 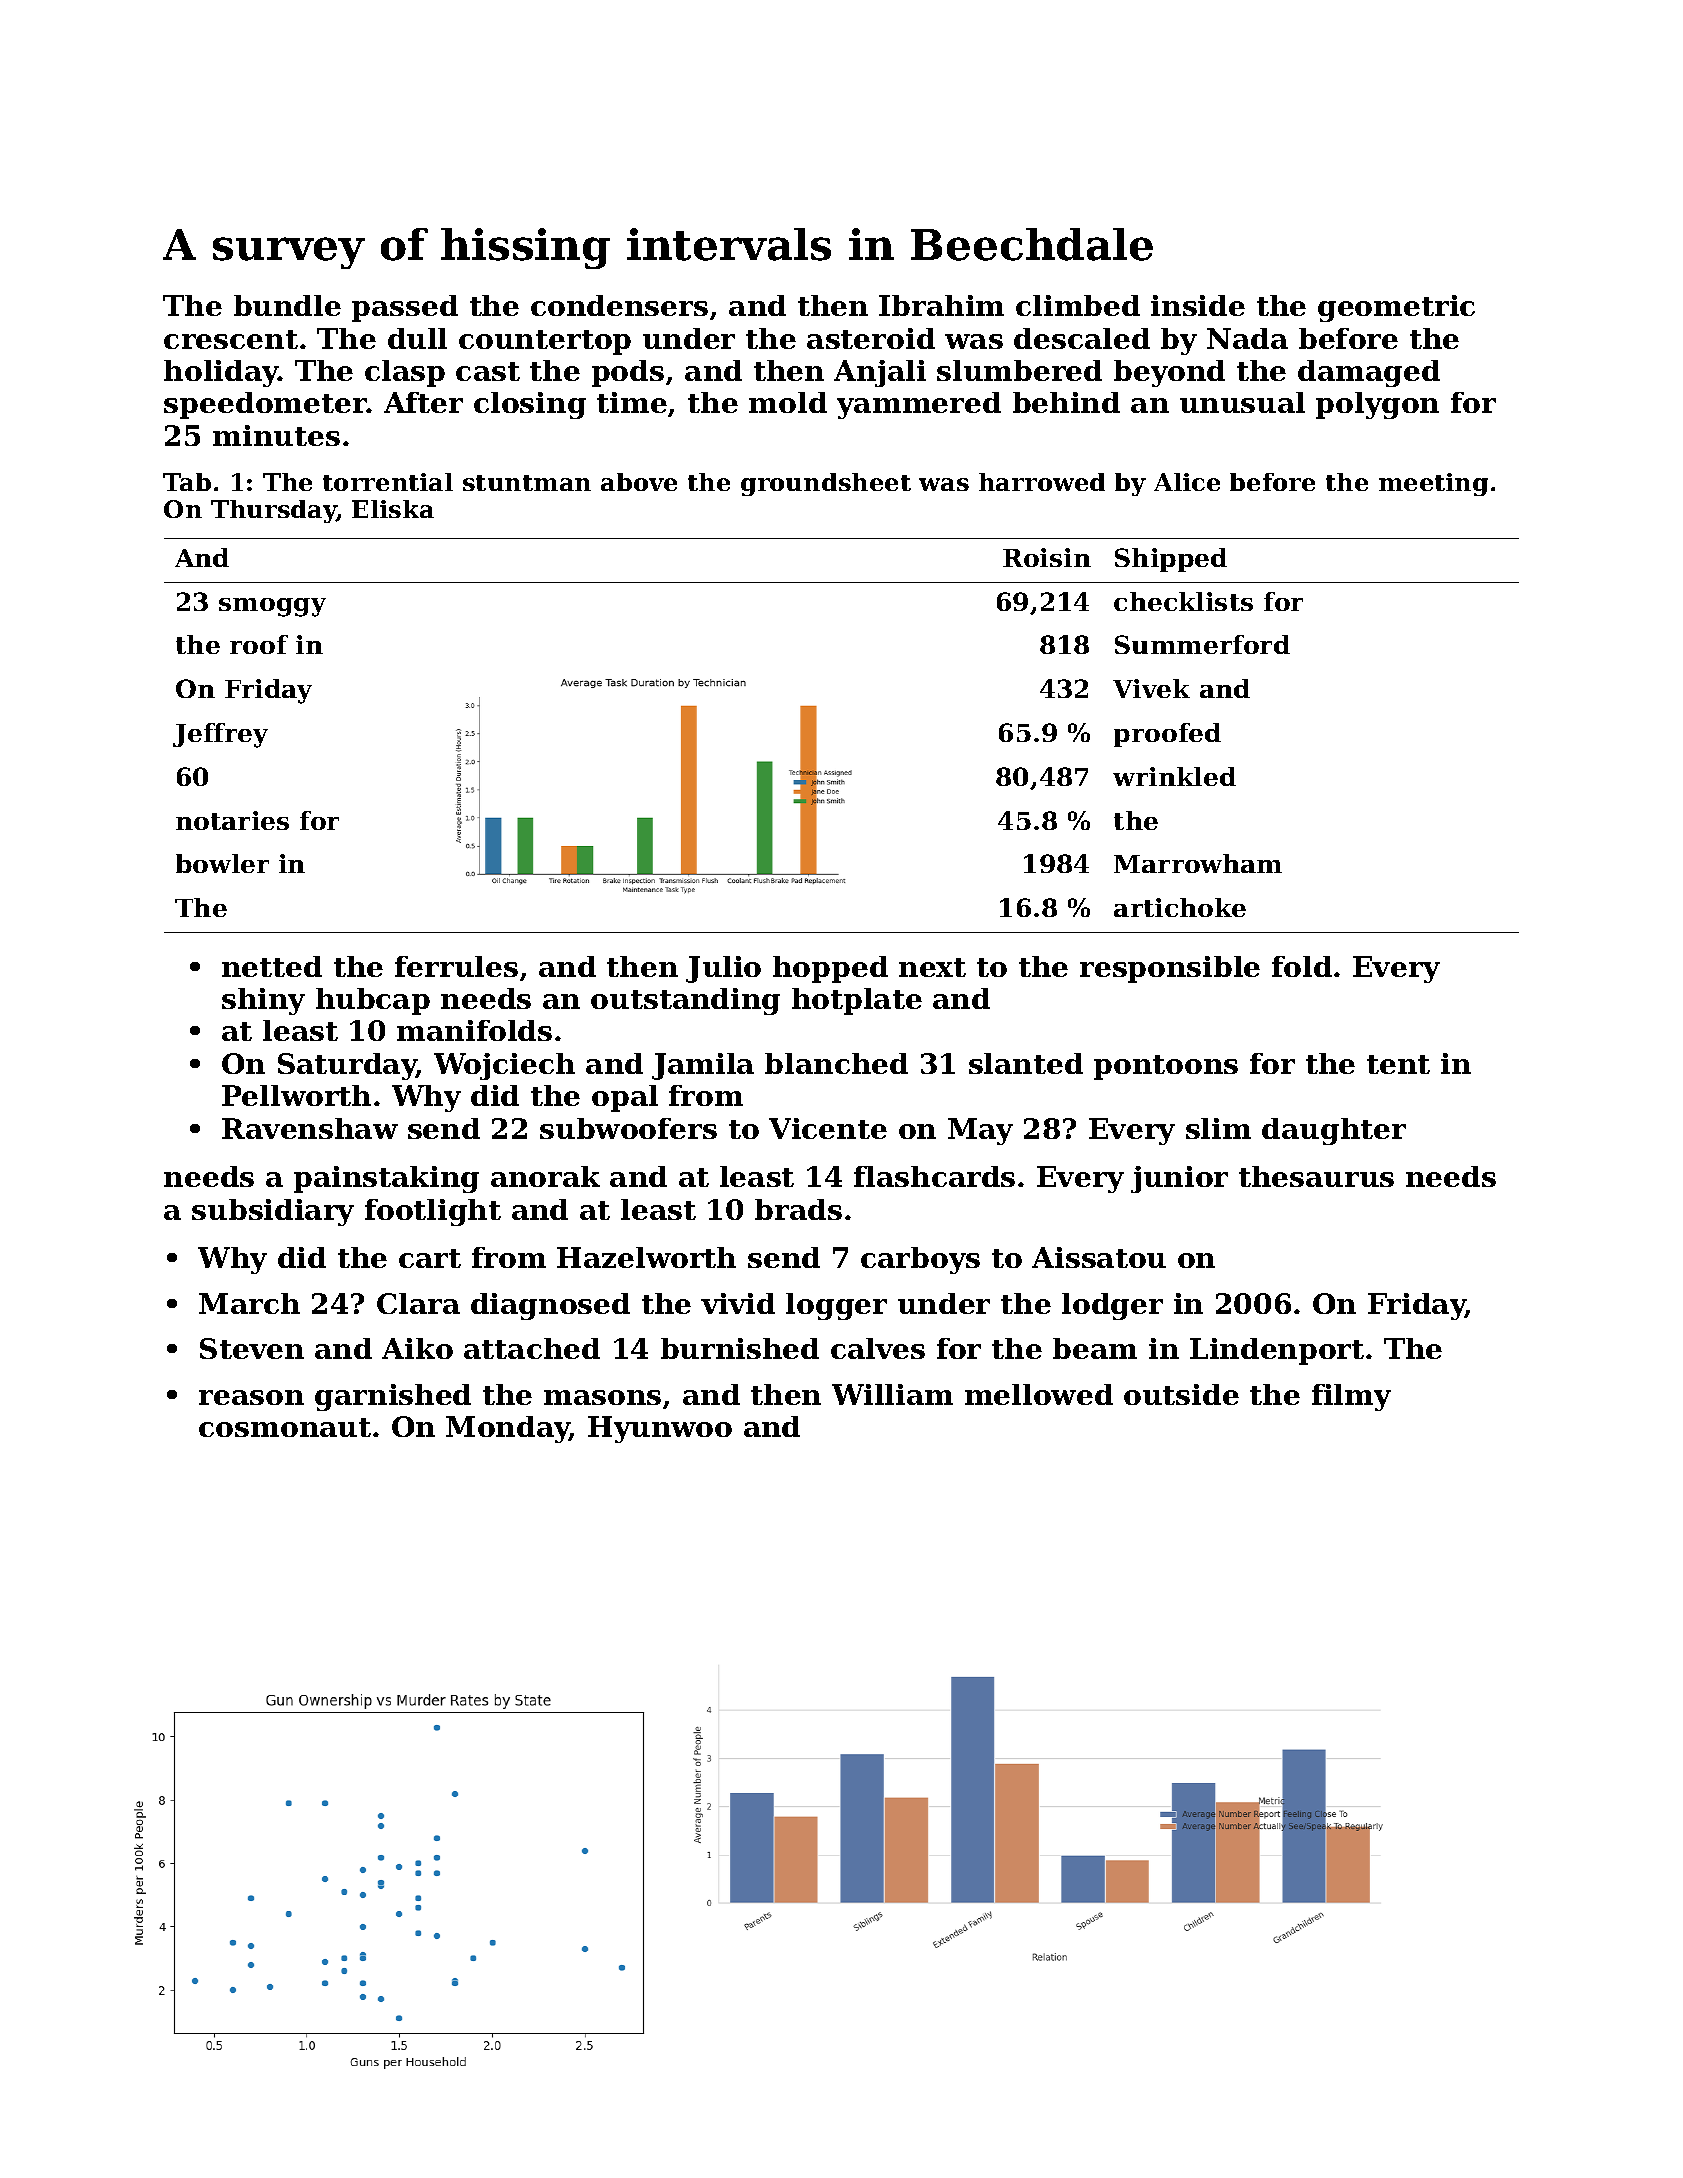 I want to click on next, so click(x=932, y=967).
